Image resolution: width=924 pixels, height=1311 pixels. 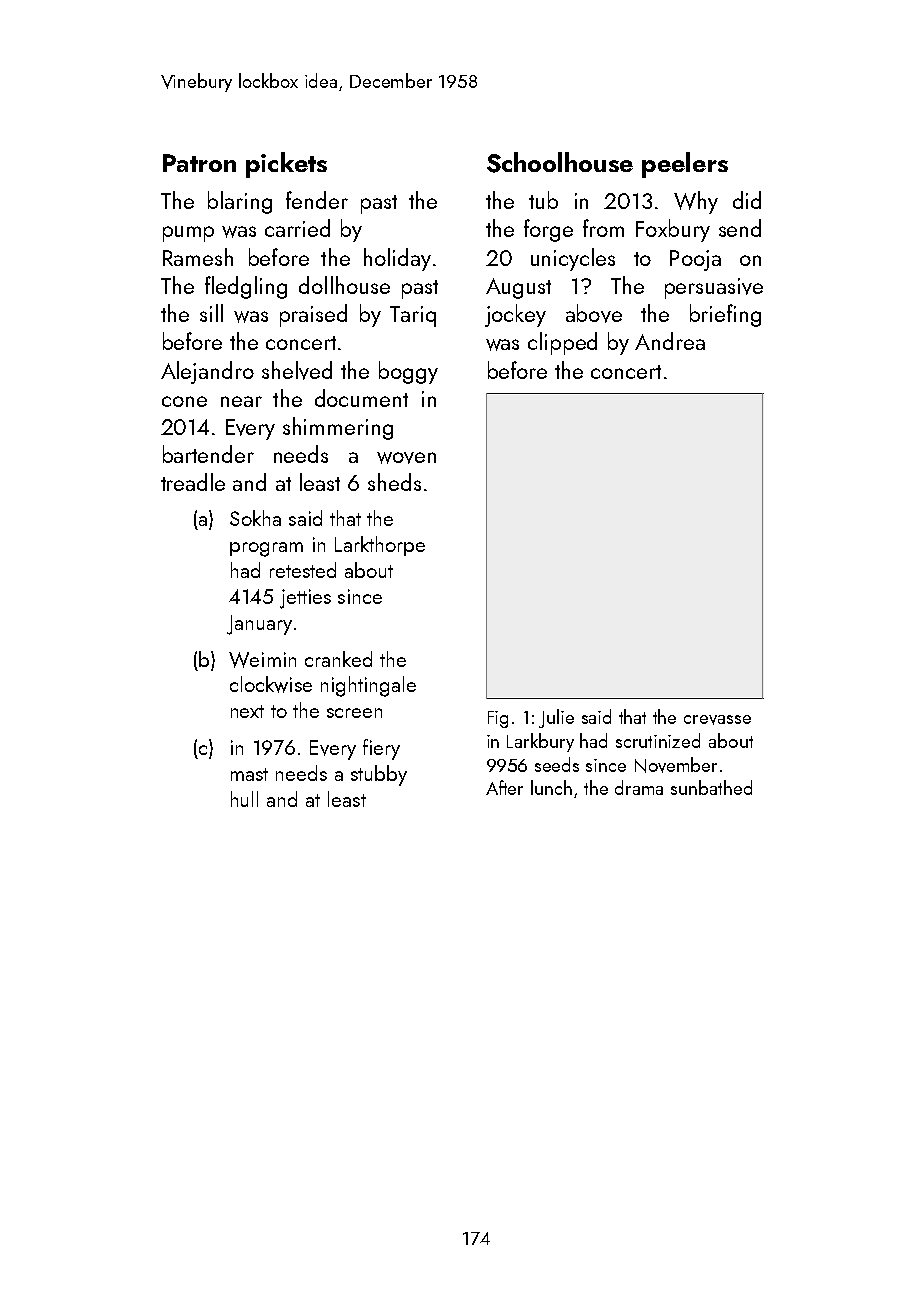 I want to click on sheds, so click(x=394, y=482).
